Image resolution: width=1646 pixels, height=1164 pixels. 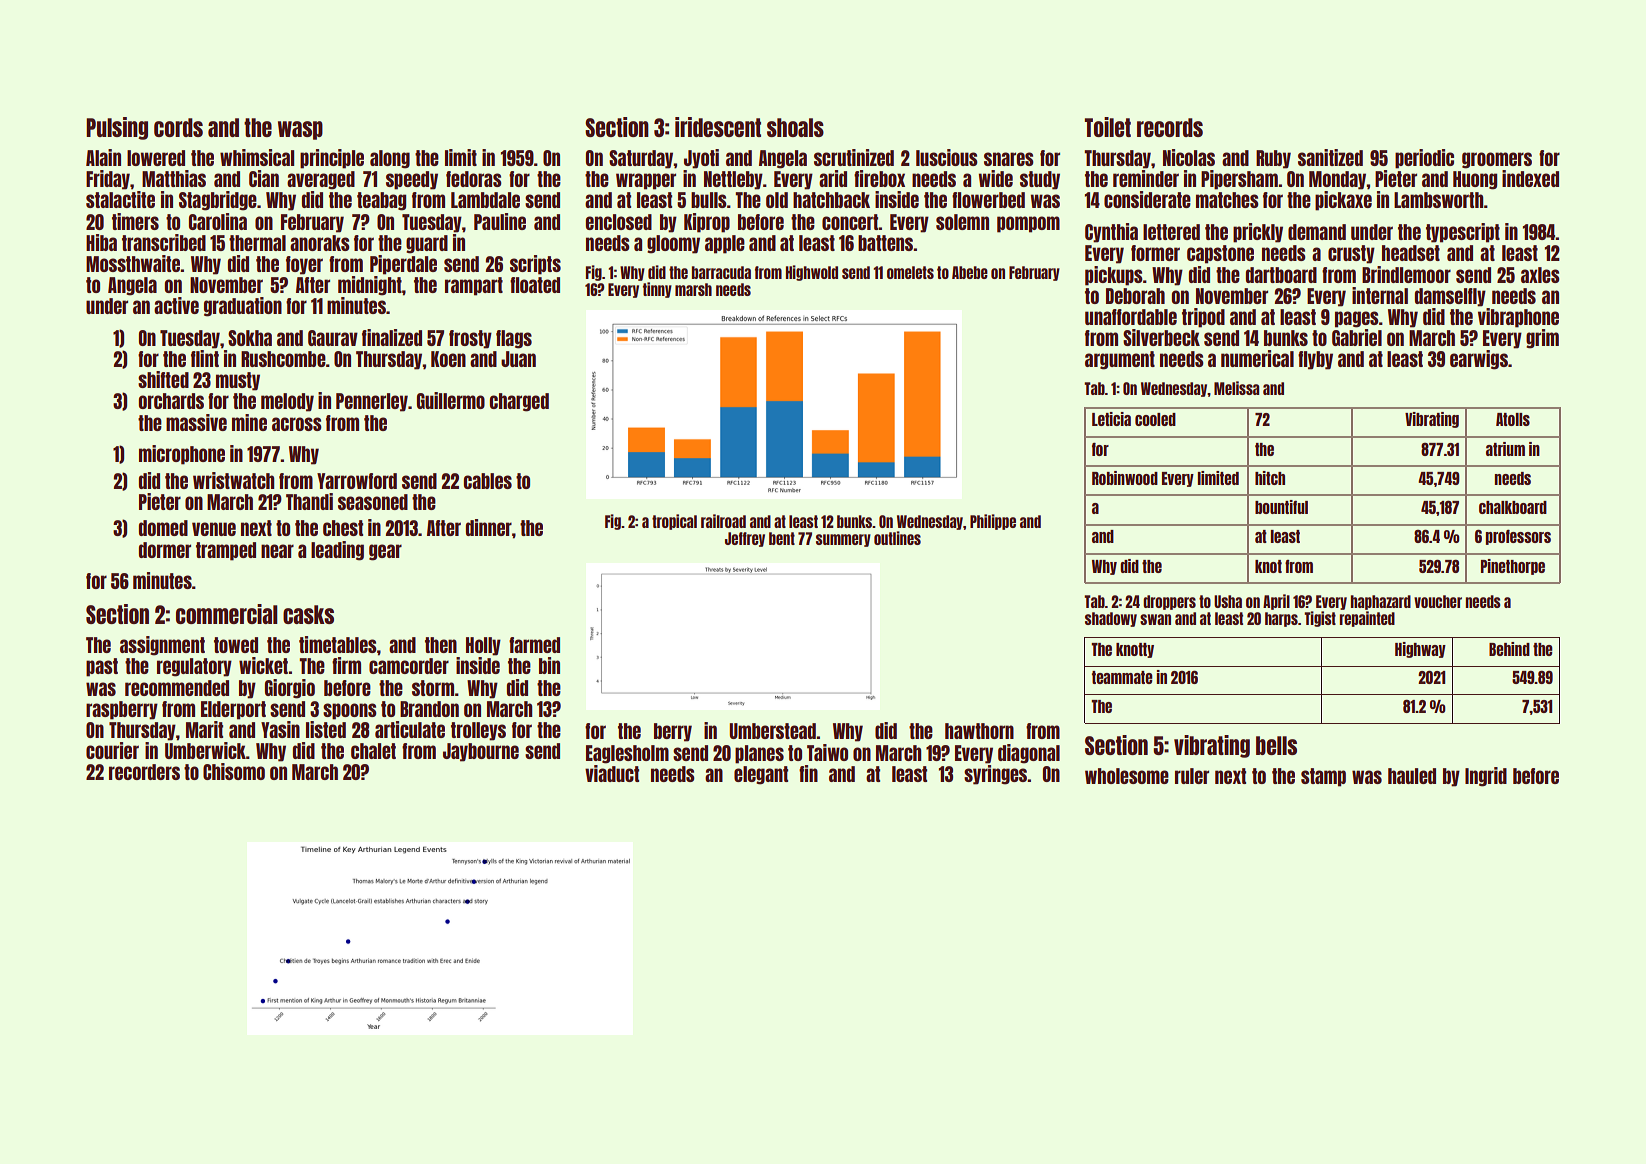 I want to click on massive, so click(x=196, y=422).
